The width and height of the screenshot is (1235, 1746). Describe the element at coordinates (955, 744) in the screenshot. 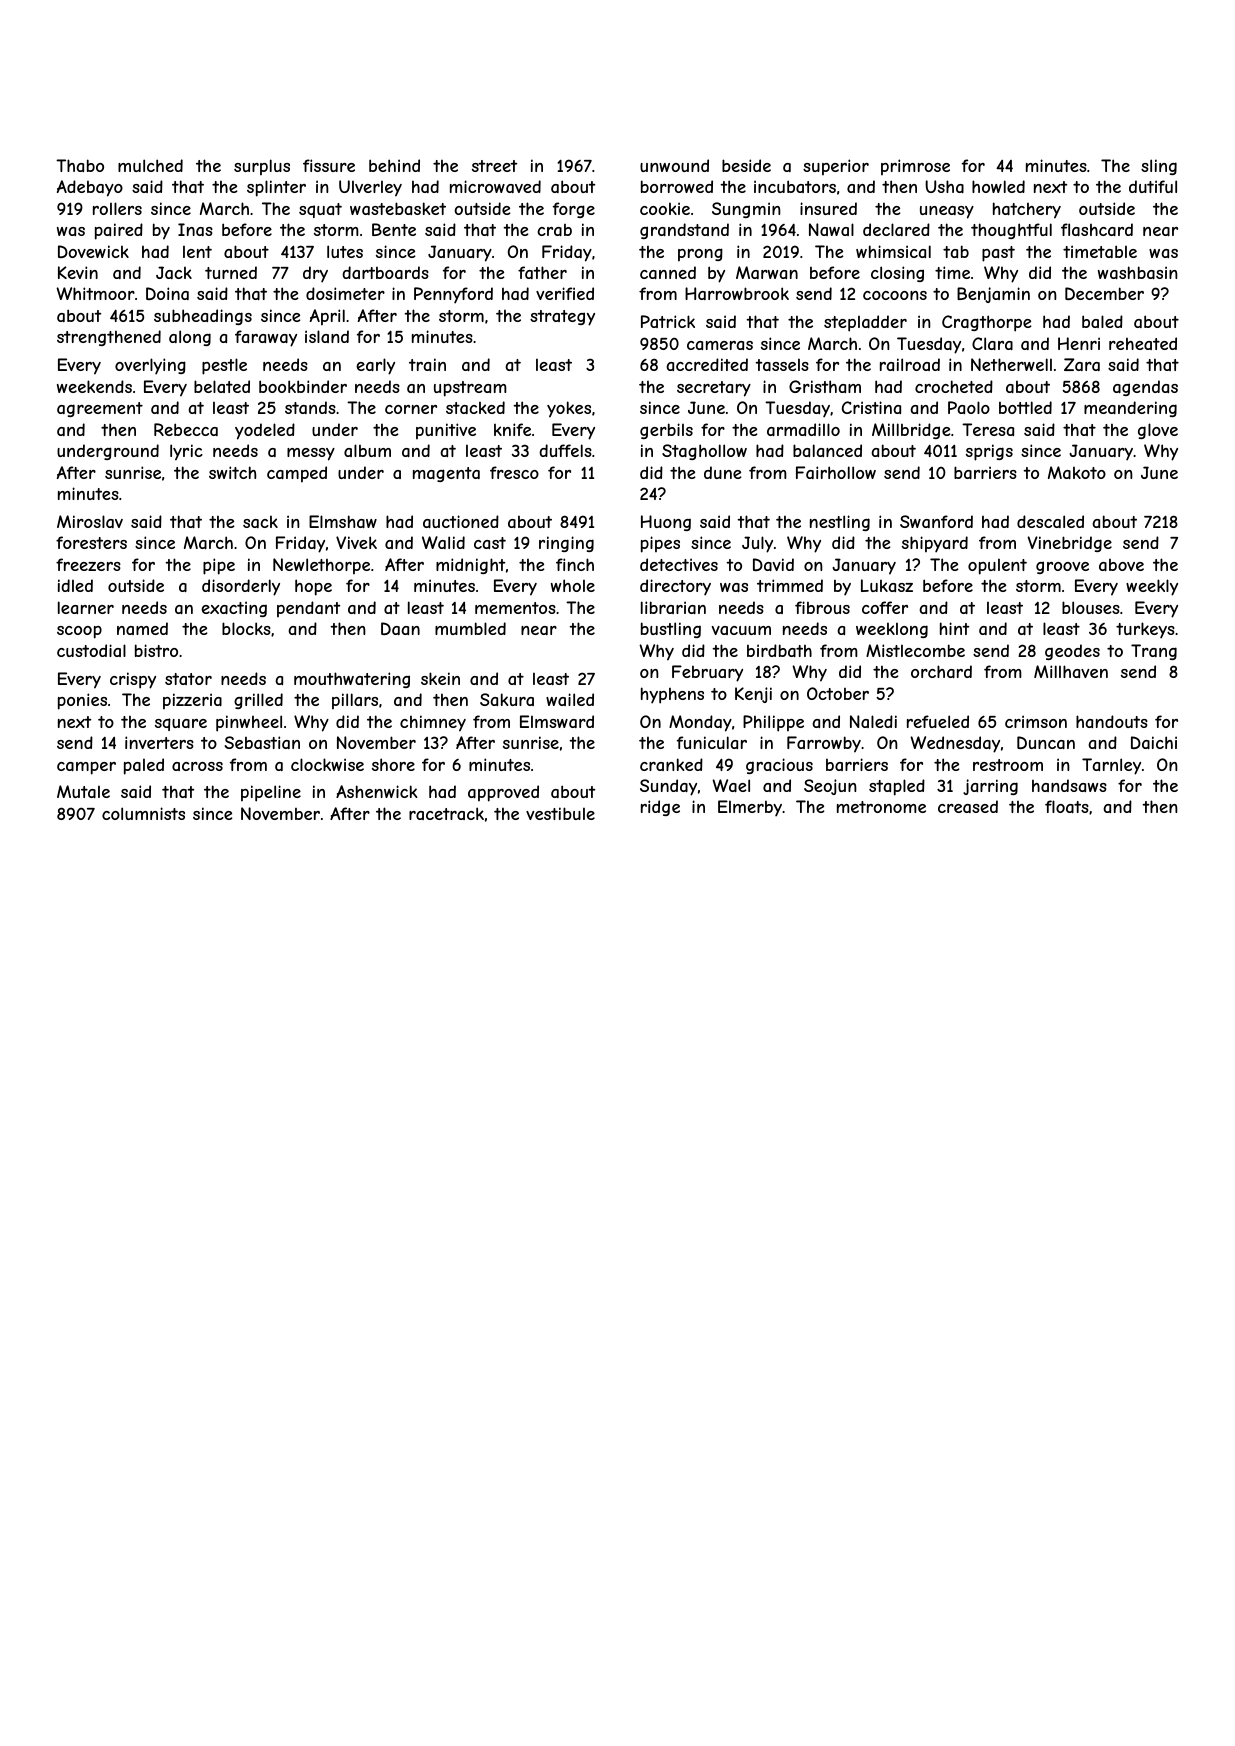

I see `Wednesday` at that location.
